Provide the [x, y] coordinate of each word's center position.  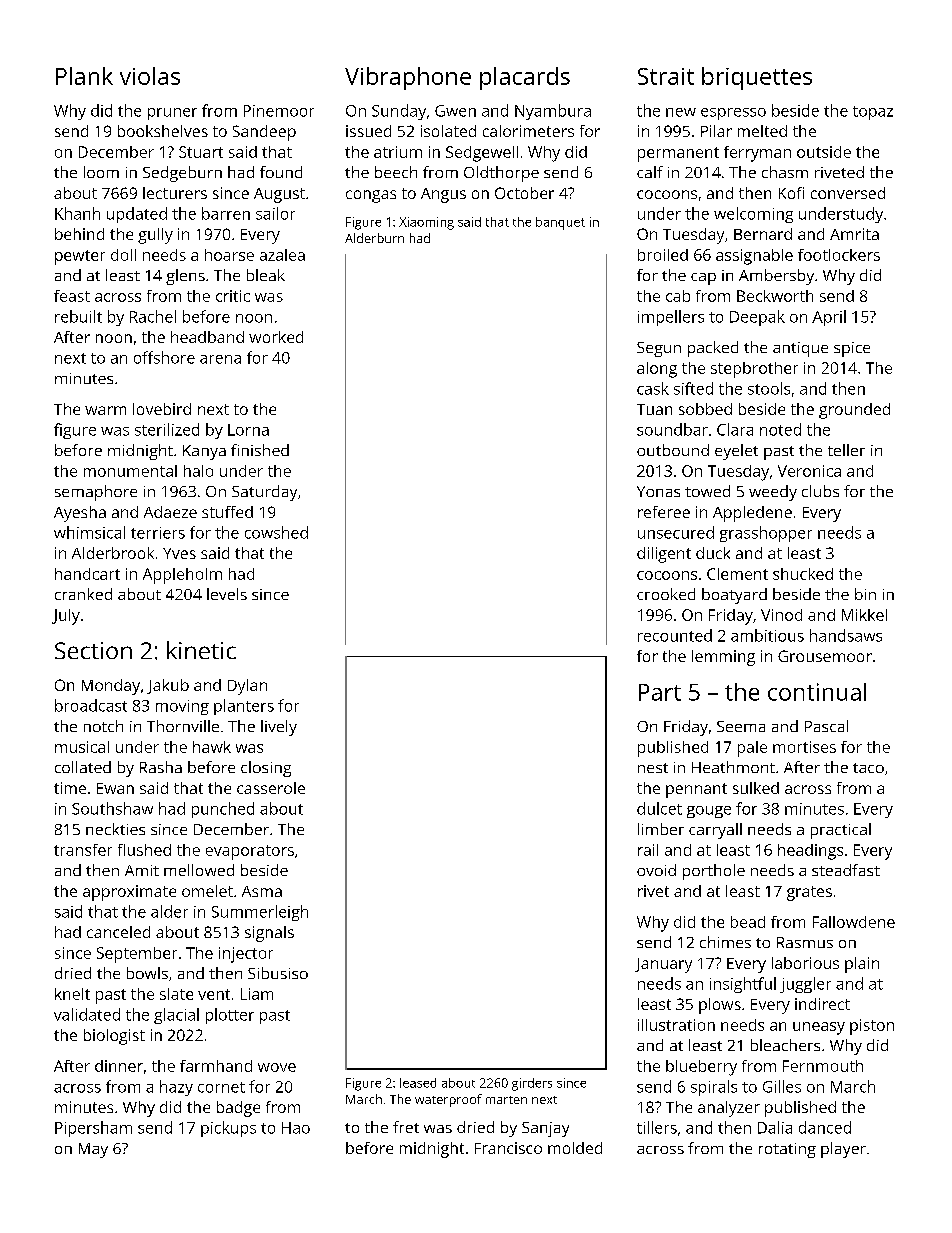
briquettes [757, 78]
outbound [673, 450]
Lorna [248, 430]
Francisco [508, 1148]
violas [150, 76]
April [829, 318]
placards [525, 78]
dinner [119, 1066]
